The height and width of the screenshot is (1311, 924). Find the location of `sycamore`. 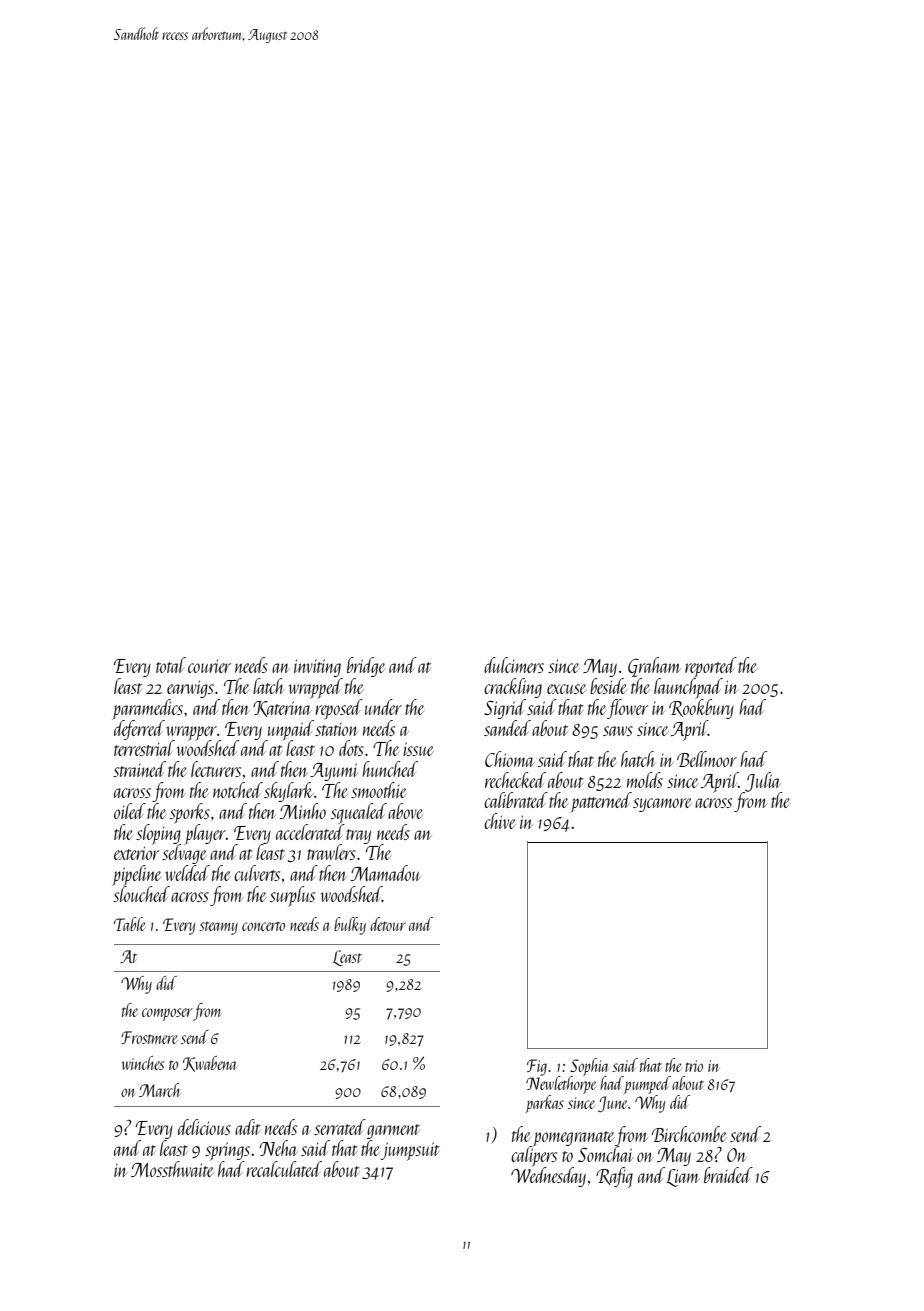

sycamore is located at coordinates (662, 805).
